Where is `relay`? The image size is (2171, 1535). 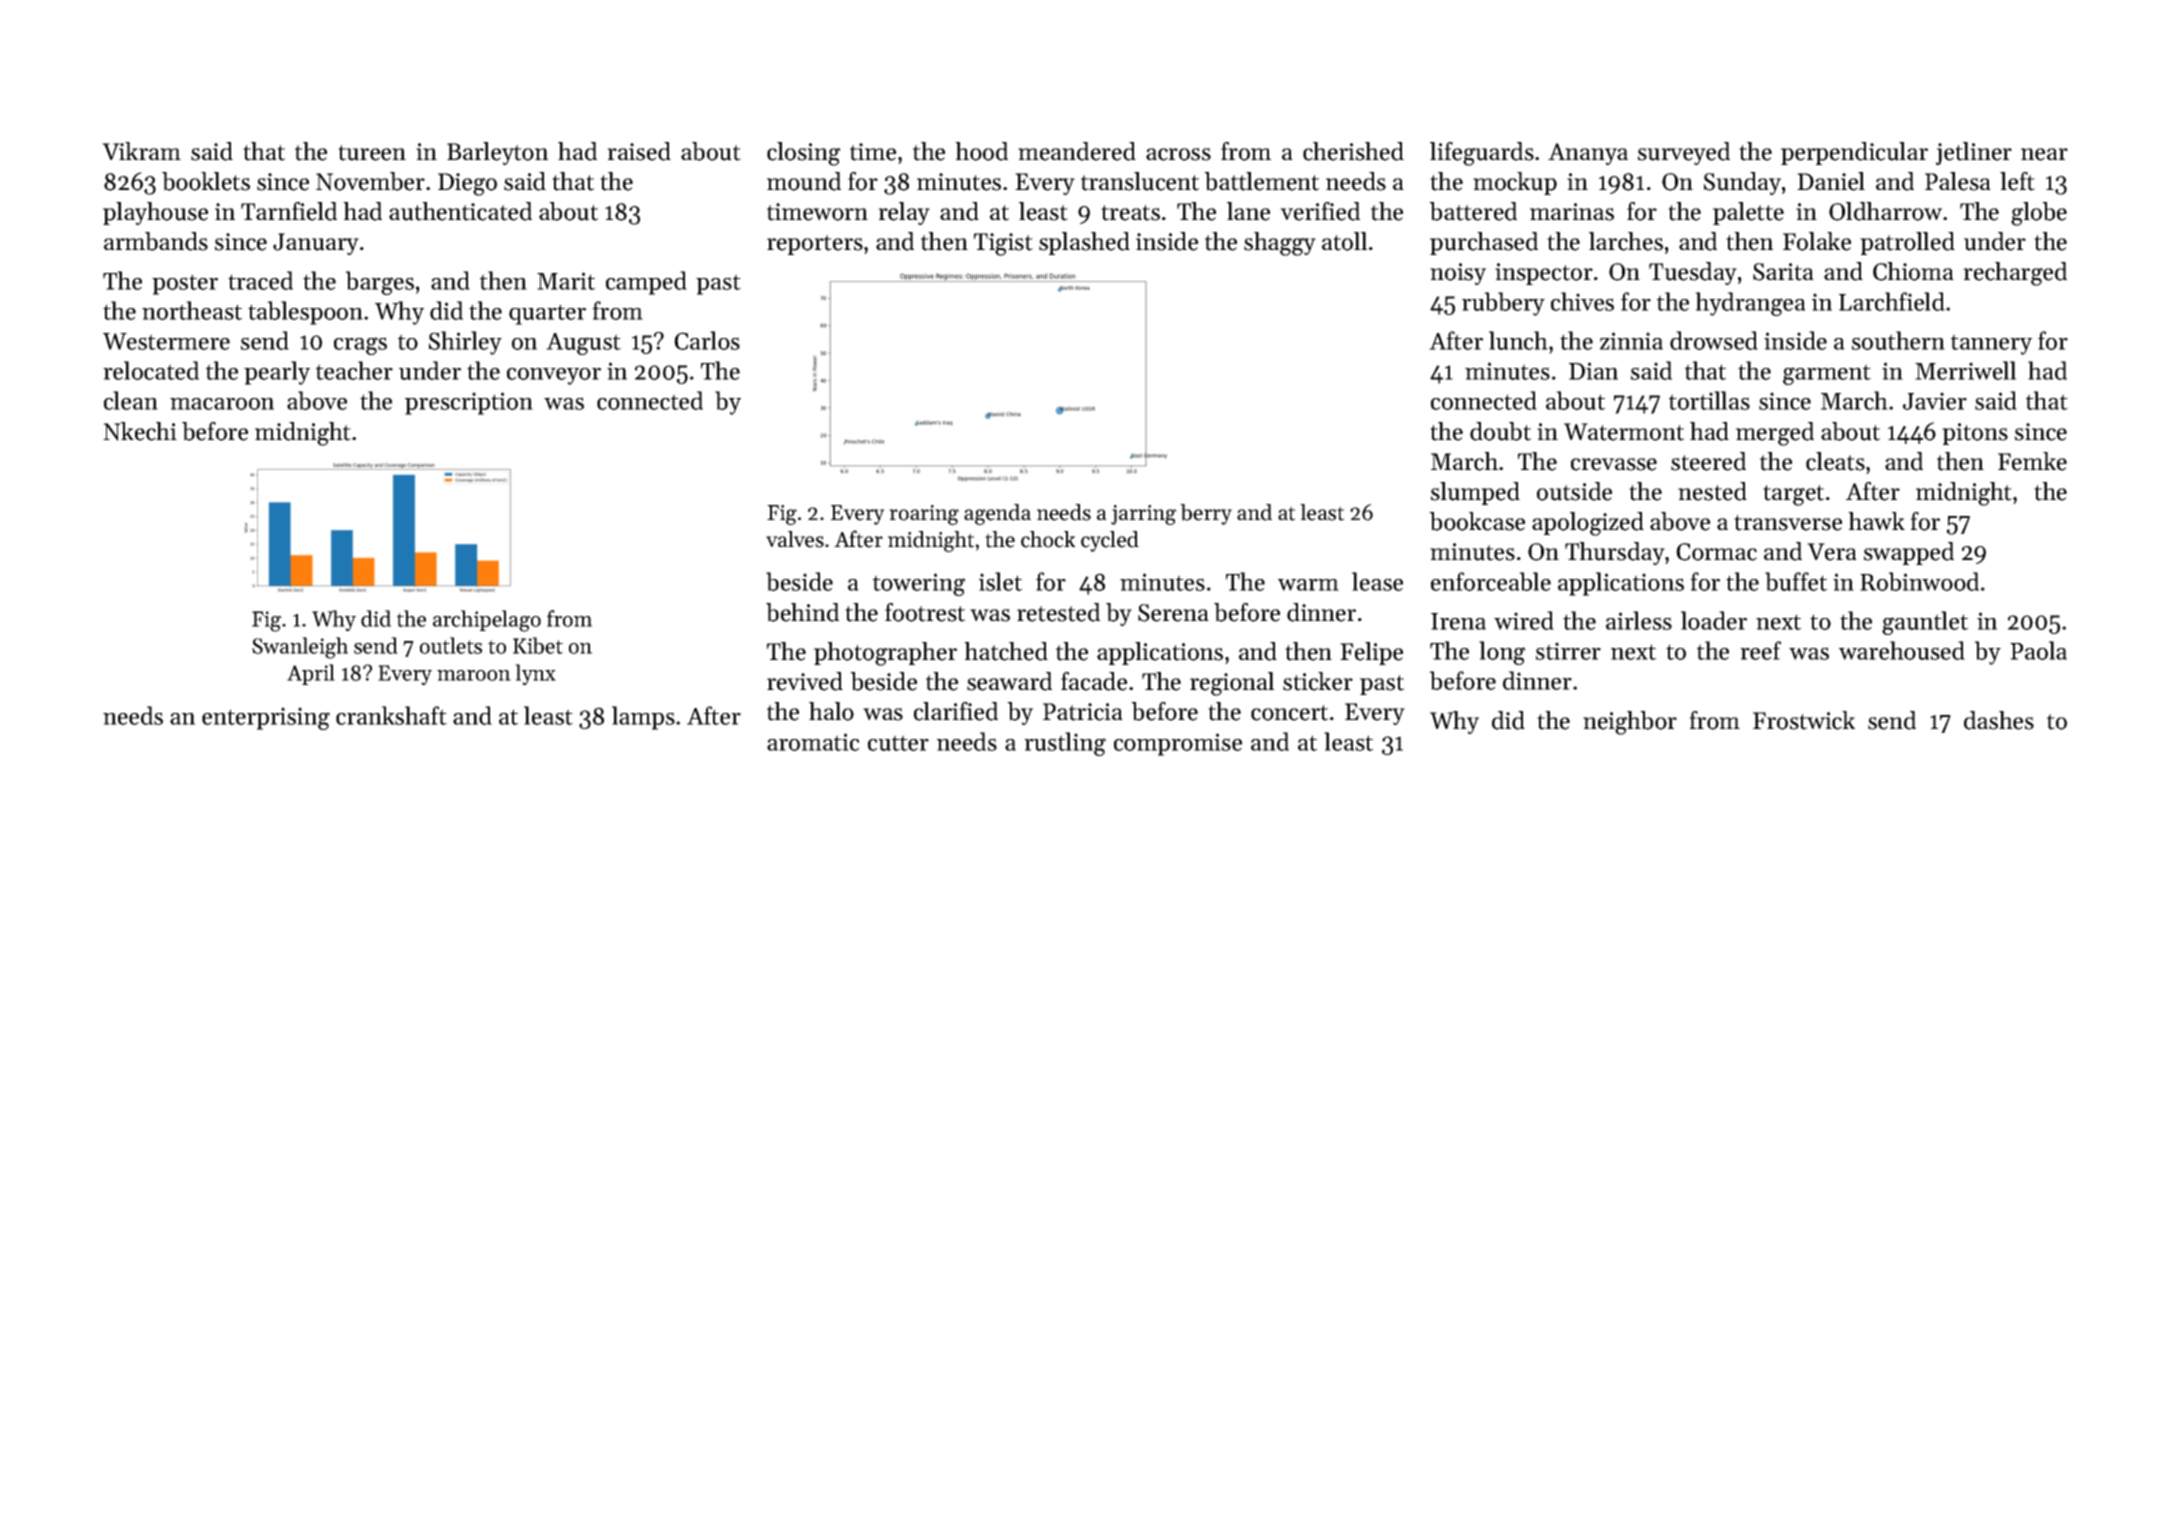 relay is located at coordinates (904, 213).
